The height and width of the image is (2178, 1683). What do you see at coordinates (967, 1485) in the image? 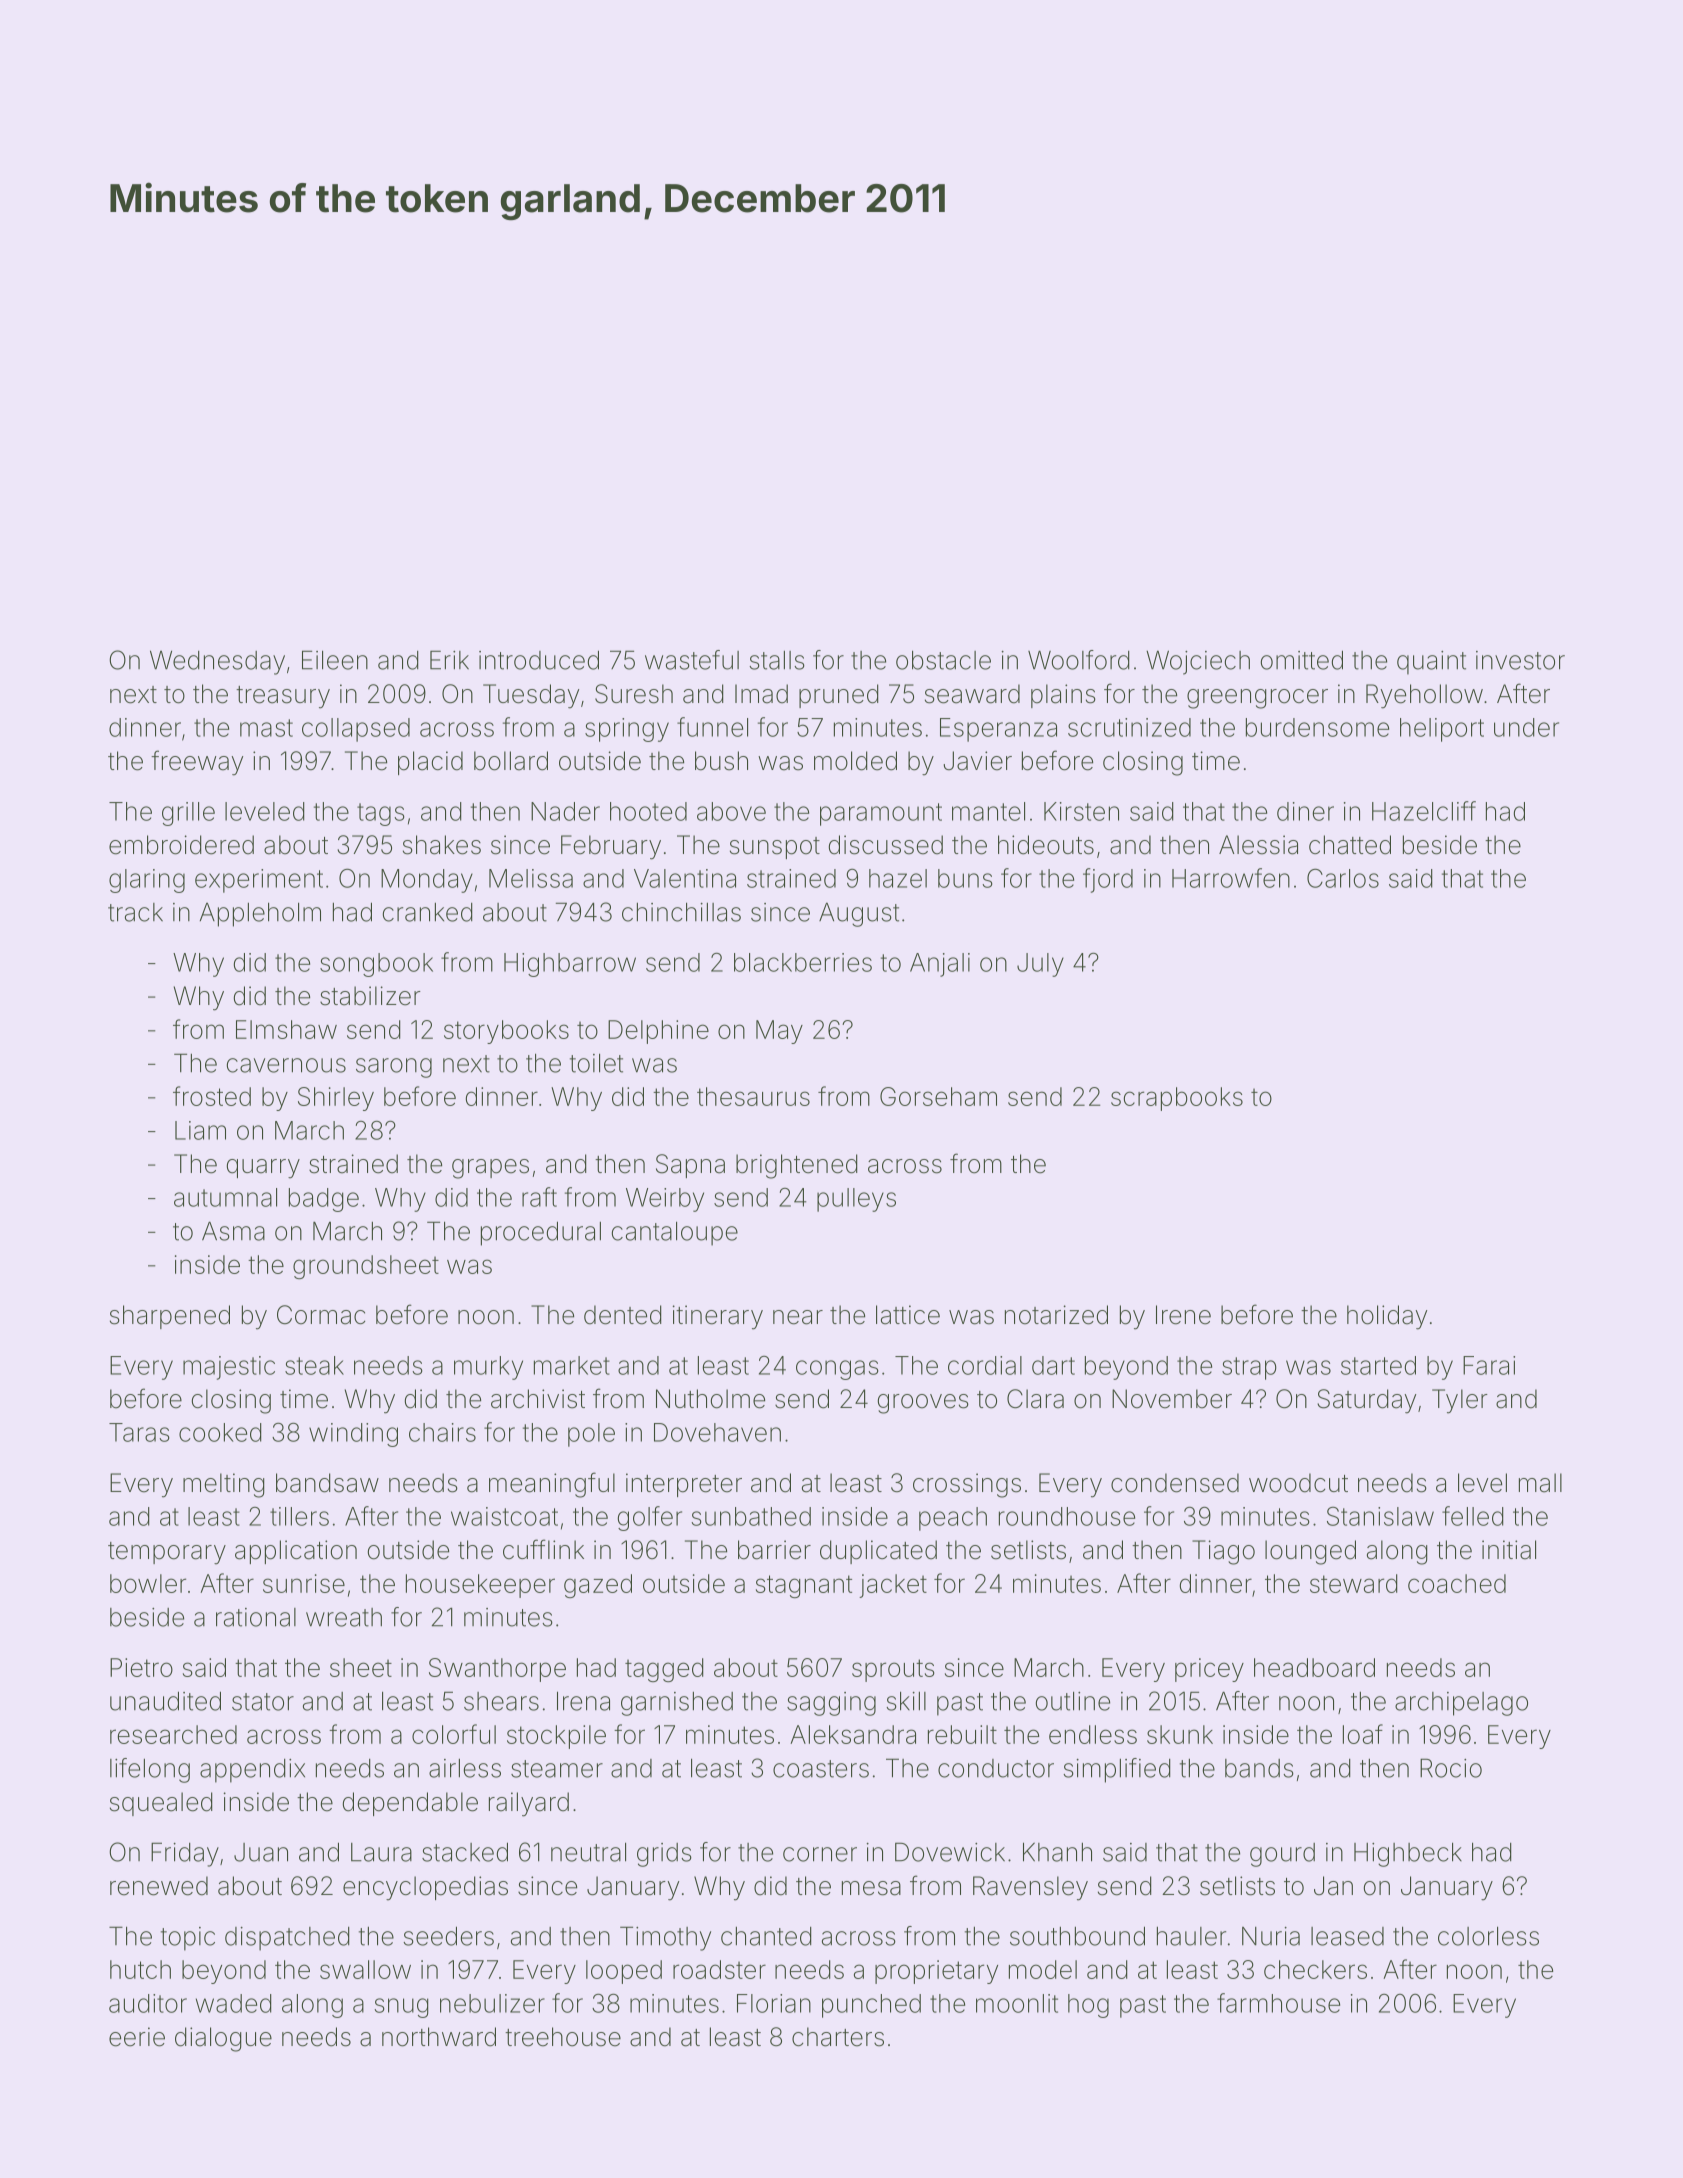
I see `crossings` at bounding box center [967, 1485].
